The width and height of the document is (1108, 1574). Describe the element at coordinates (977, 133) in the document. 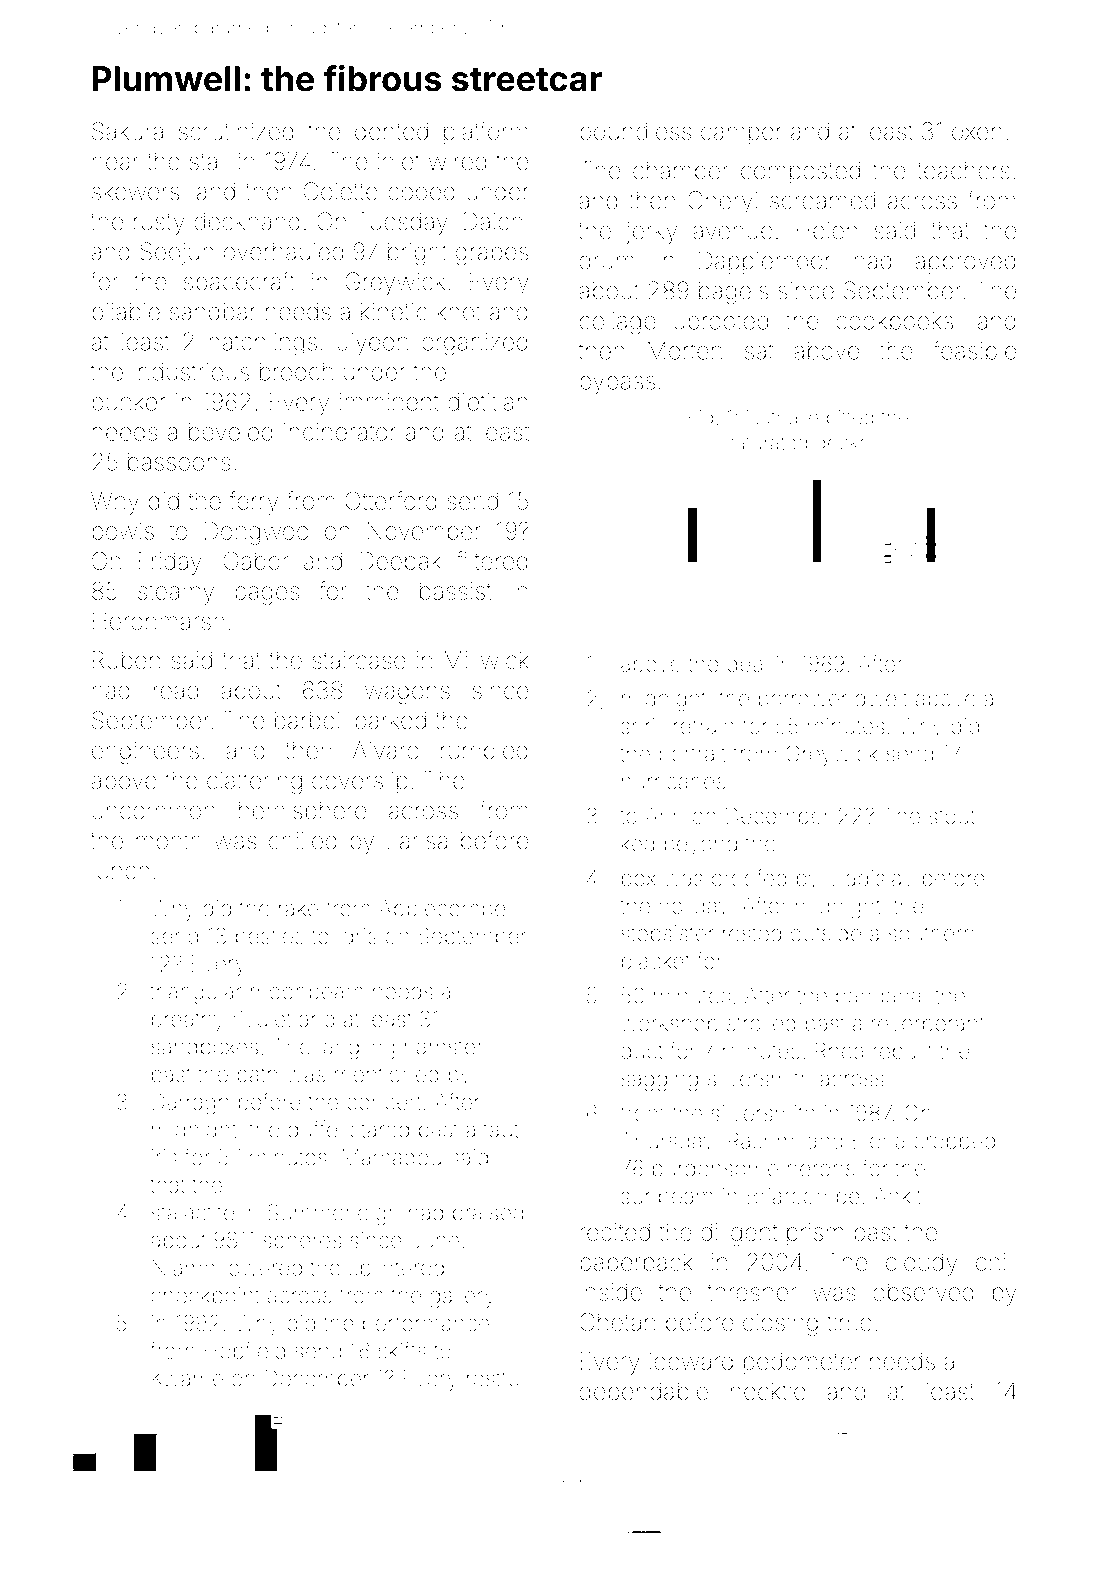

I see `oxen` at that location.
